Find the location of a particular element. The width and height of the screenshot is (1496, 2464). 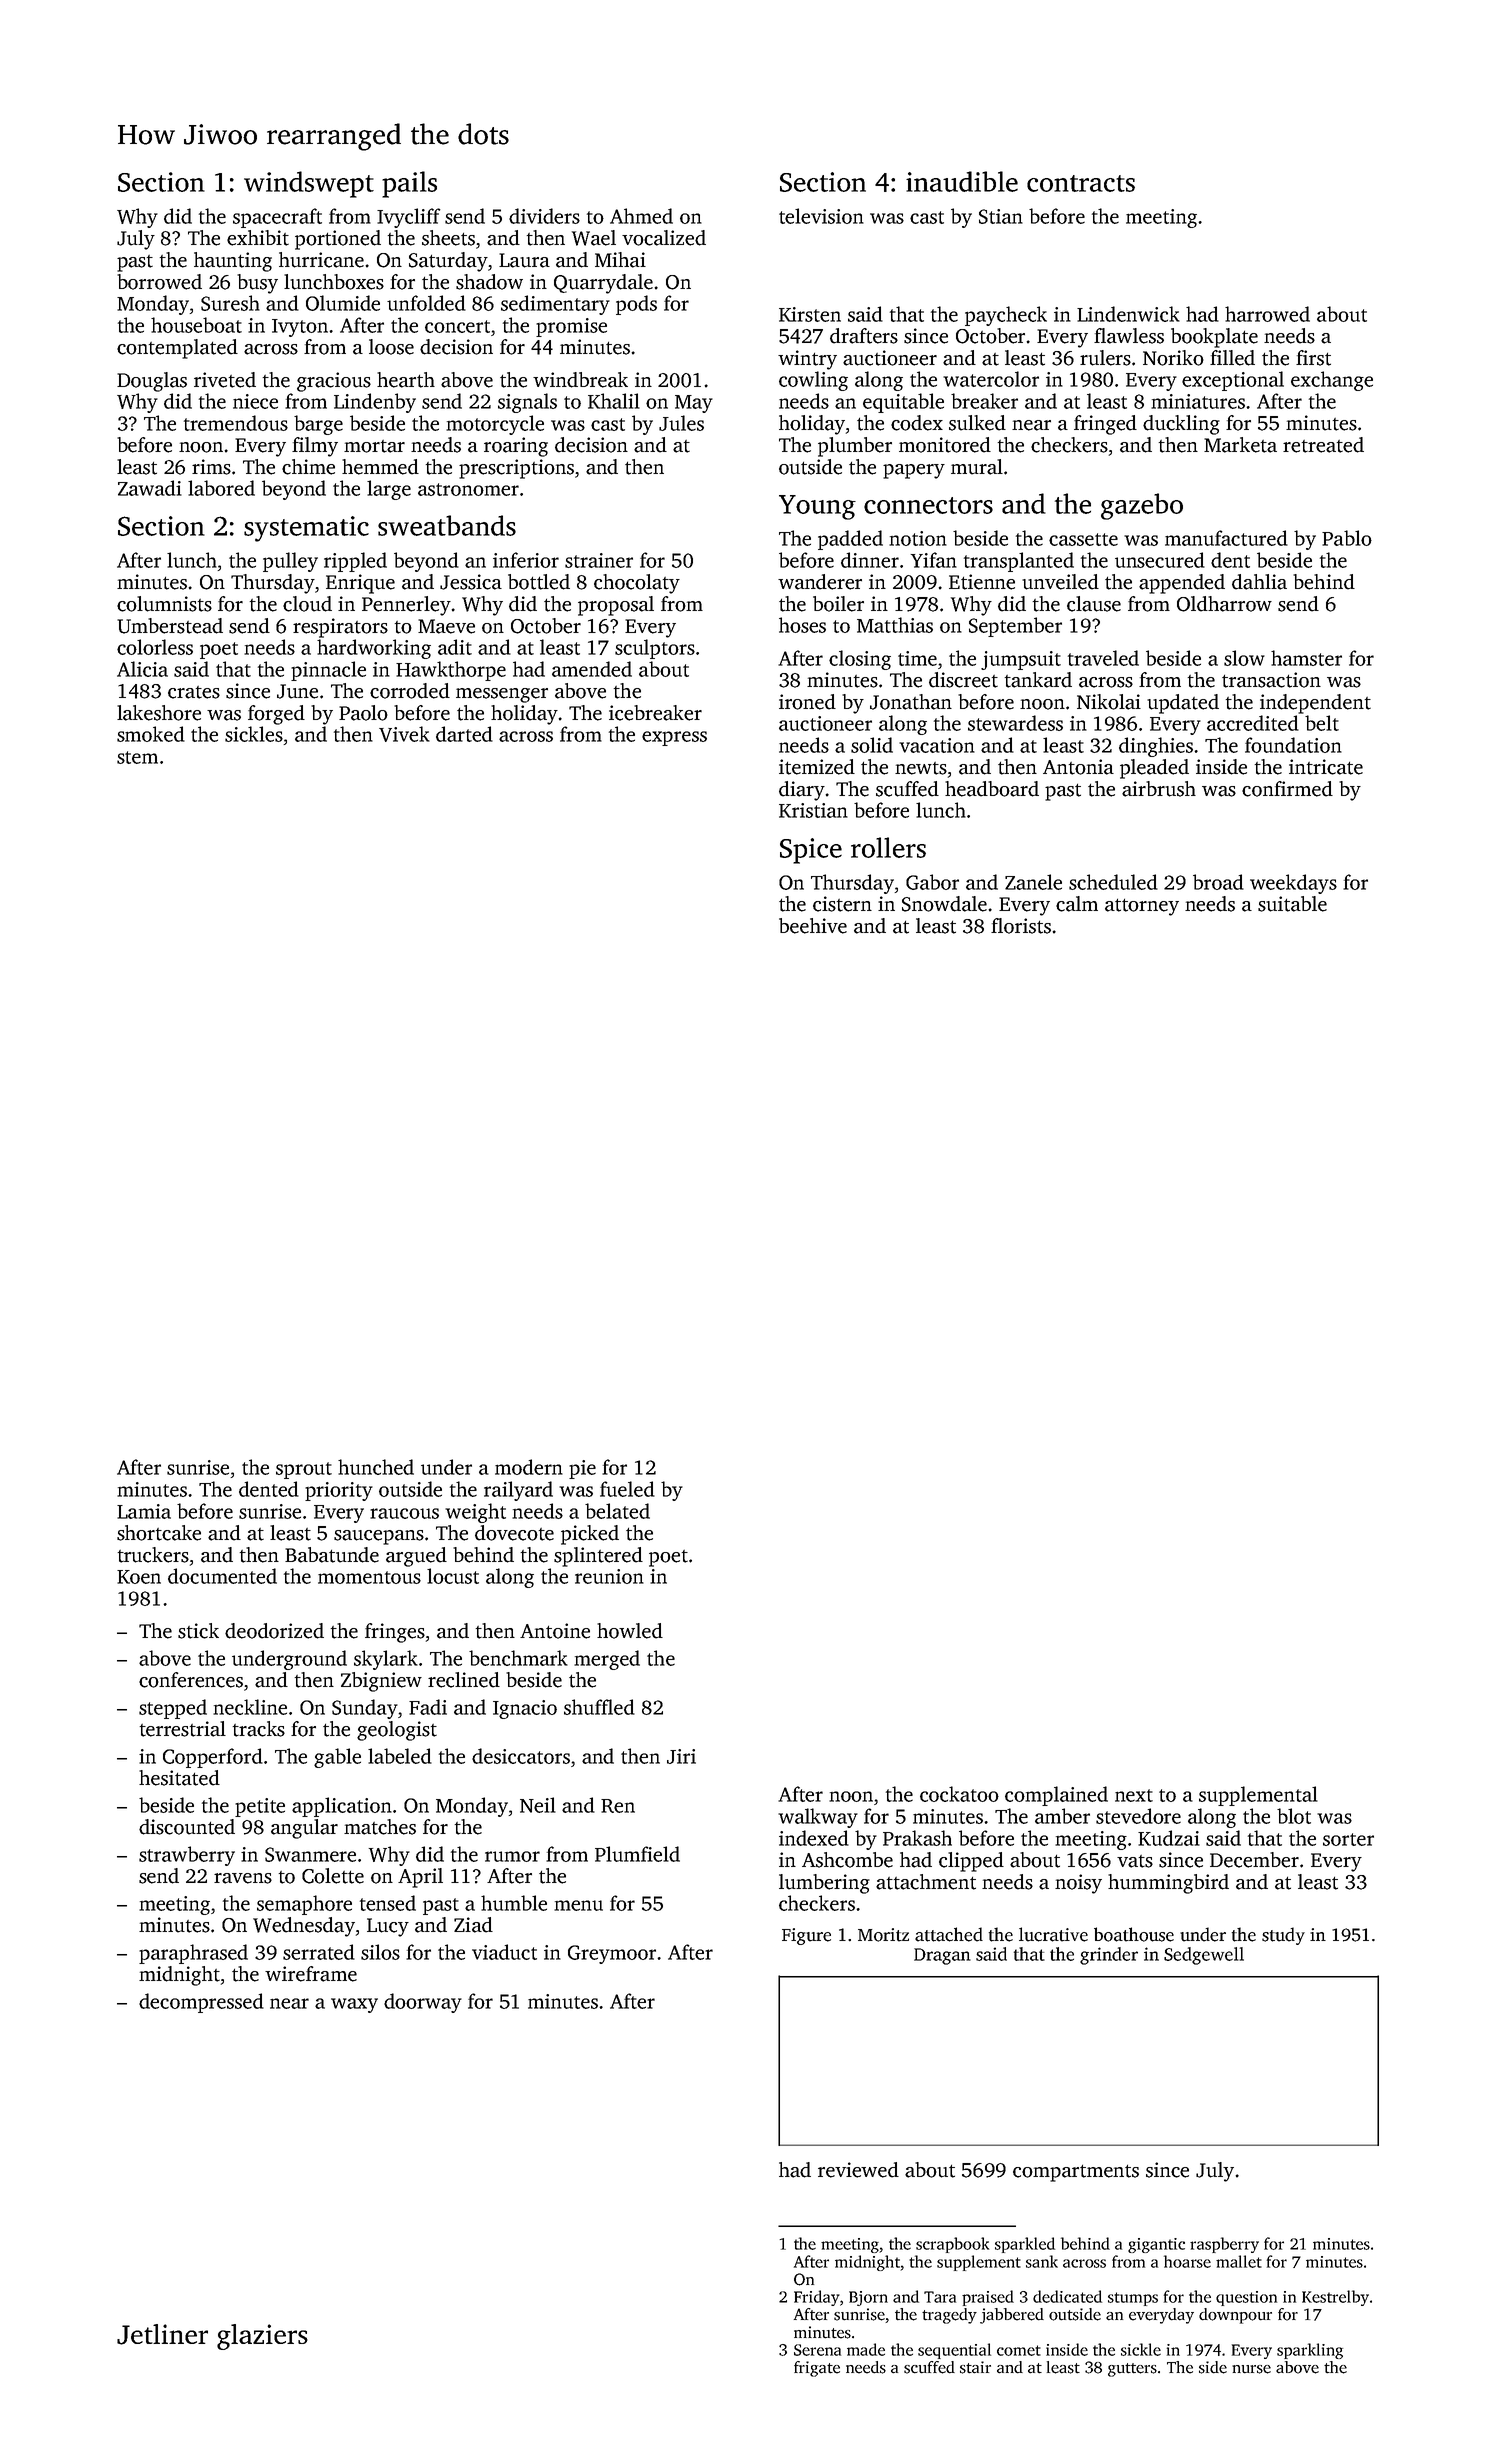

cockatoo is located at coordinates (959, 1794).
